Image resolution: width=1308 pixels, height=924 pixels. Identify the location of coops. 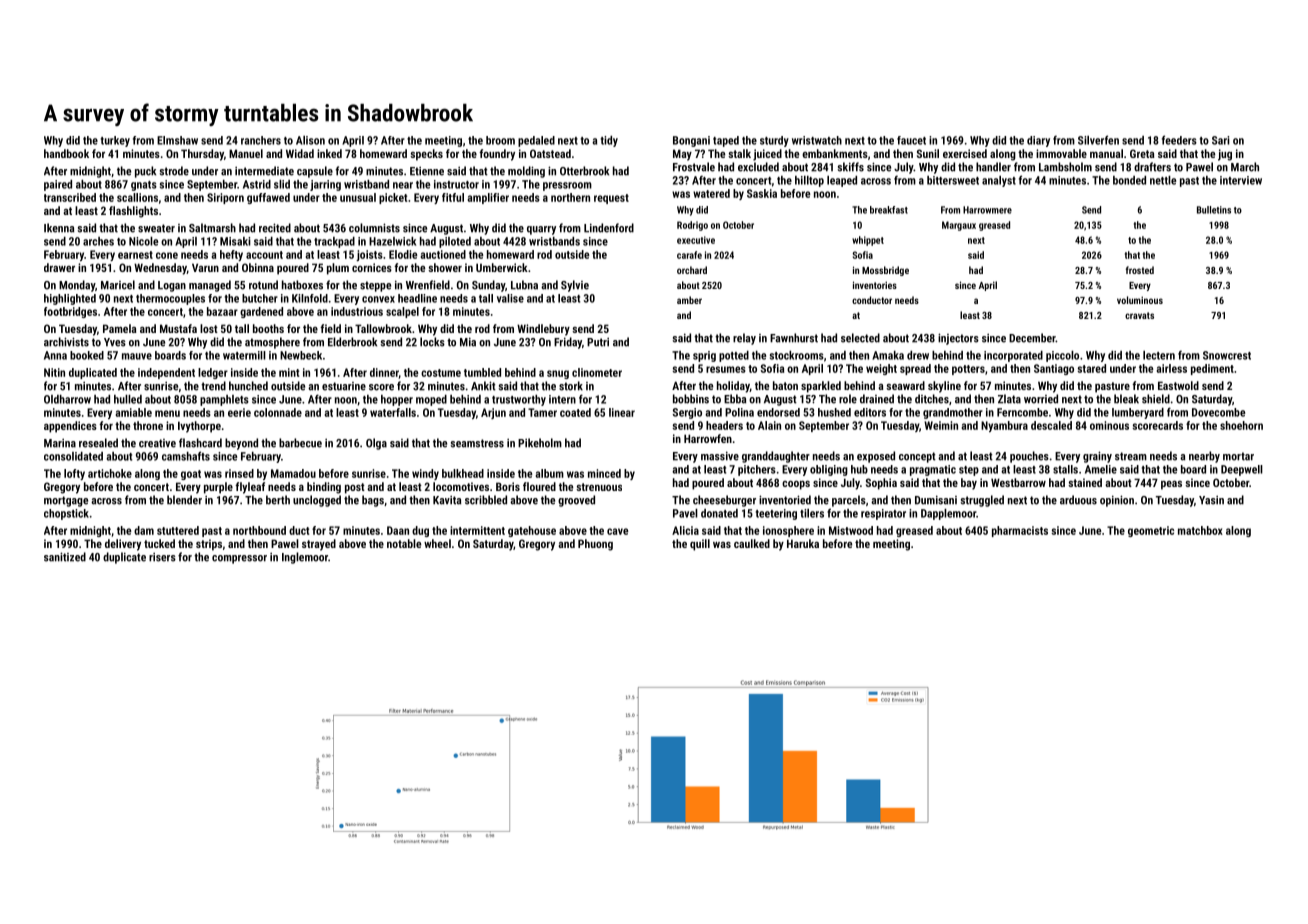
(796, 485).
